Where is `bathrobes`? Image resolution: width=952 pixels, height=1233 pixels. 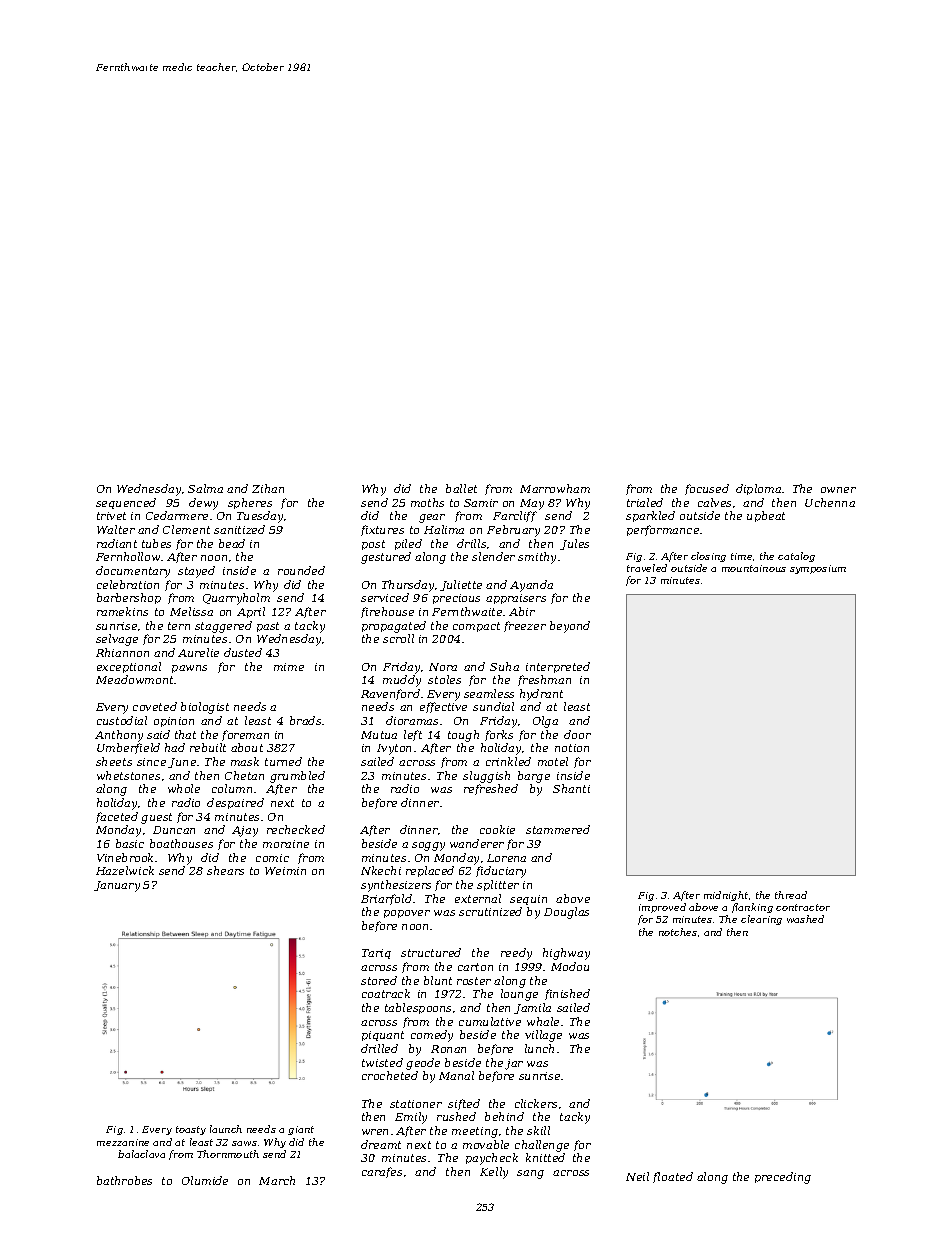
bathrobes is located at coordinates (124, 1180).
